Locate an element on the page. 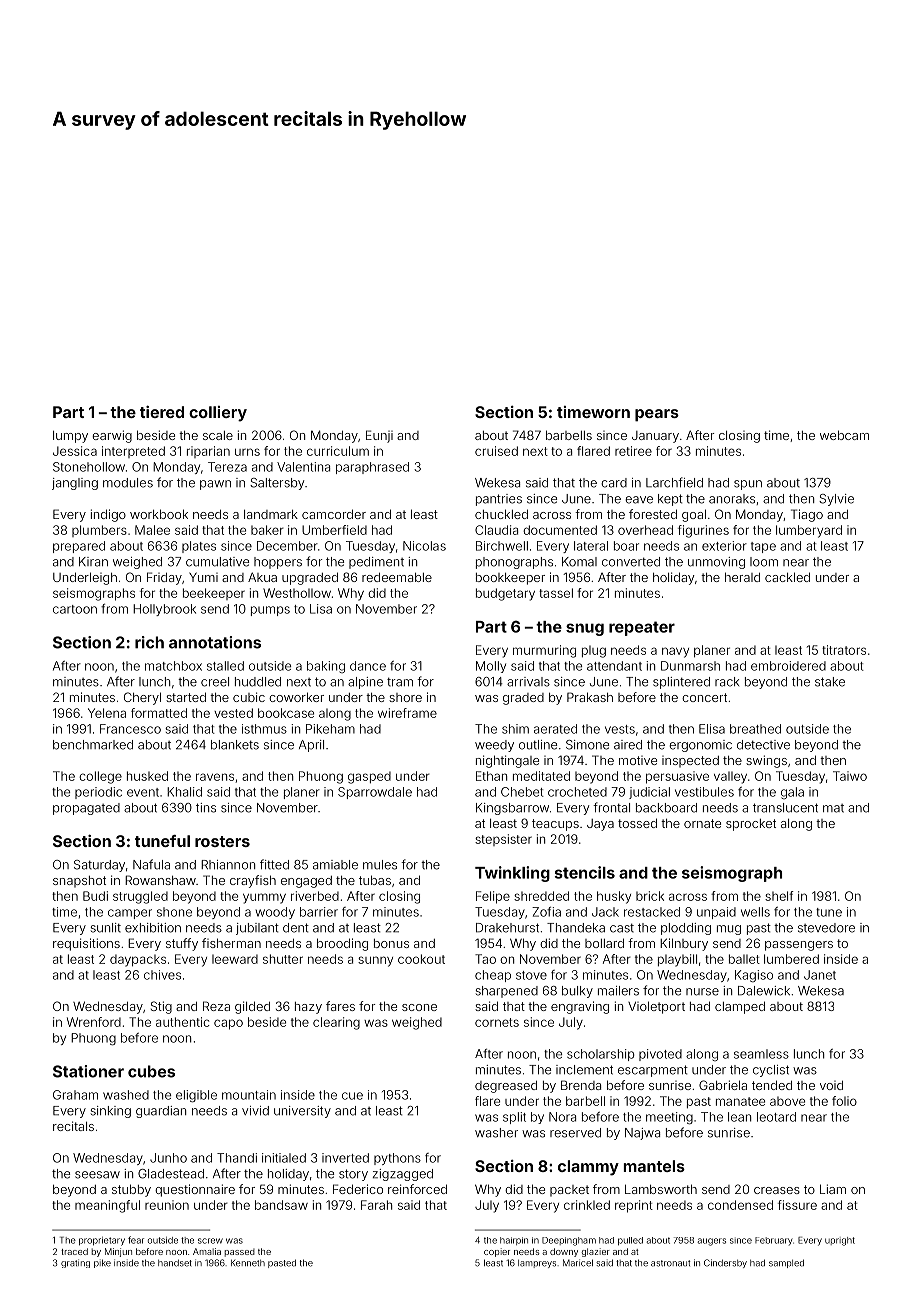  detective is located at coordinates (763, 745).
